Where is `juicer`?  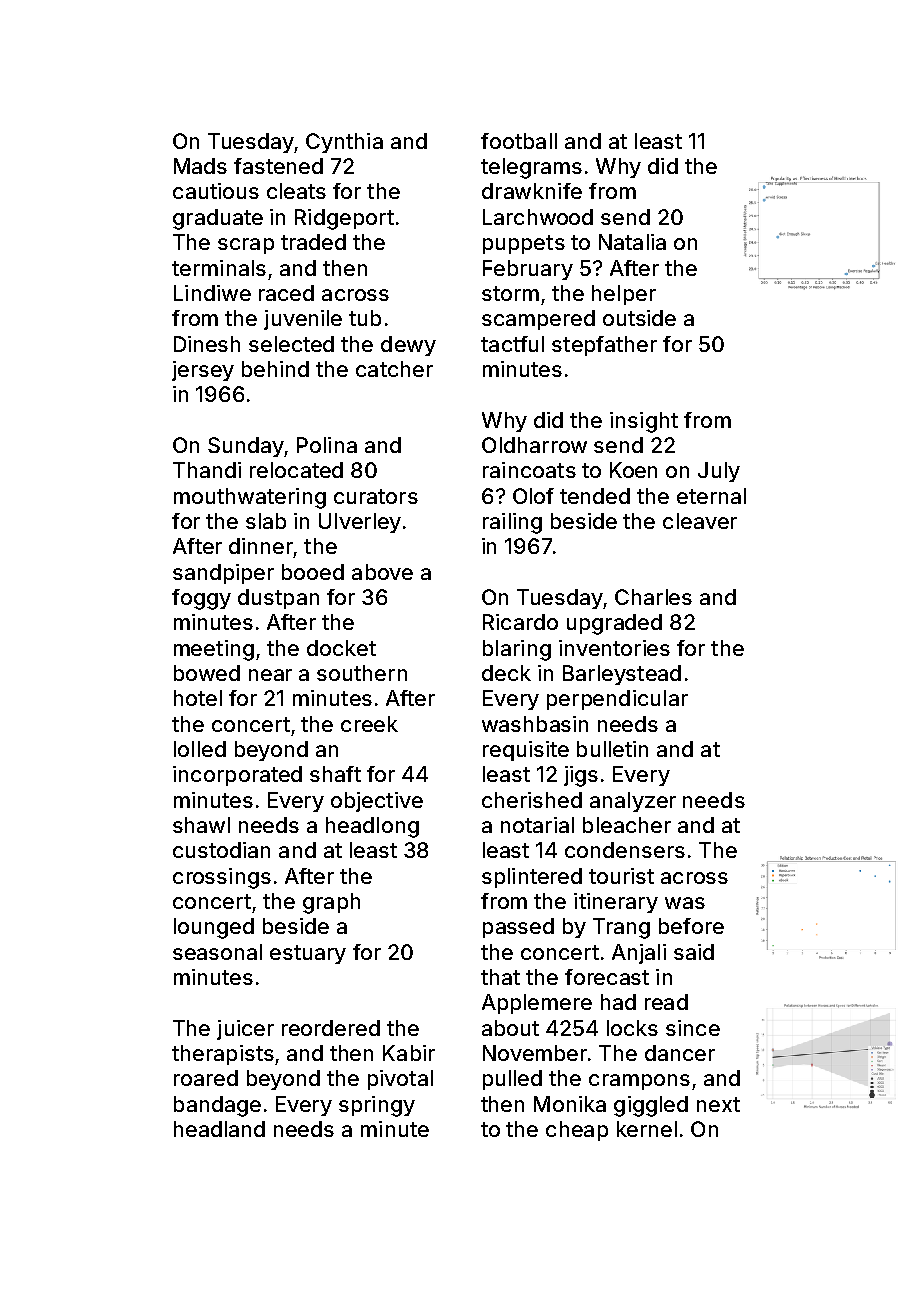
juicer is located at coordinates (245, 1030).
